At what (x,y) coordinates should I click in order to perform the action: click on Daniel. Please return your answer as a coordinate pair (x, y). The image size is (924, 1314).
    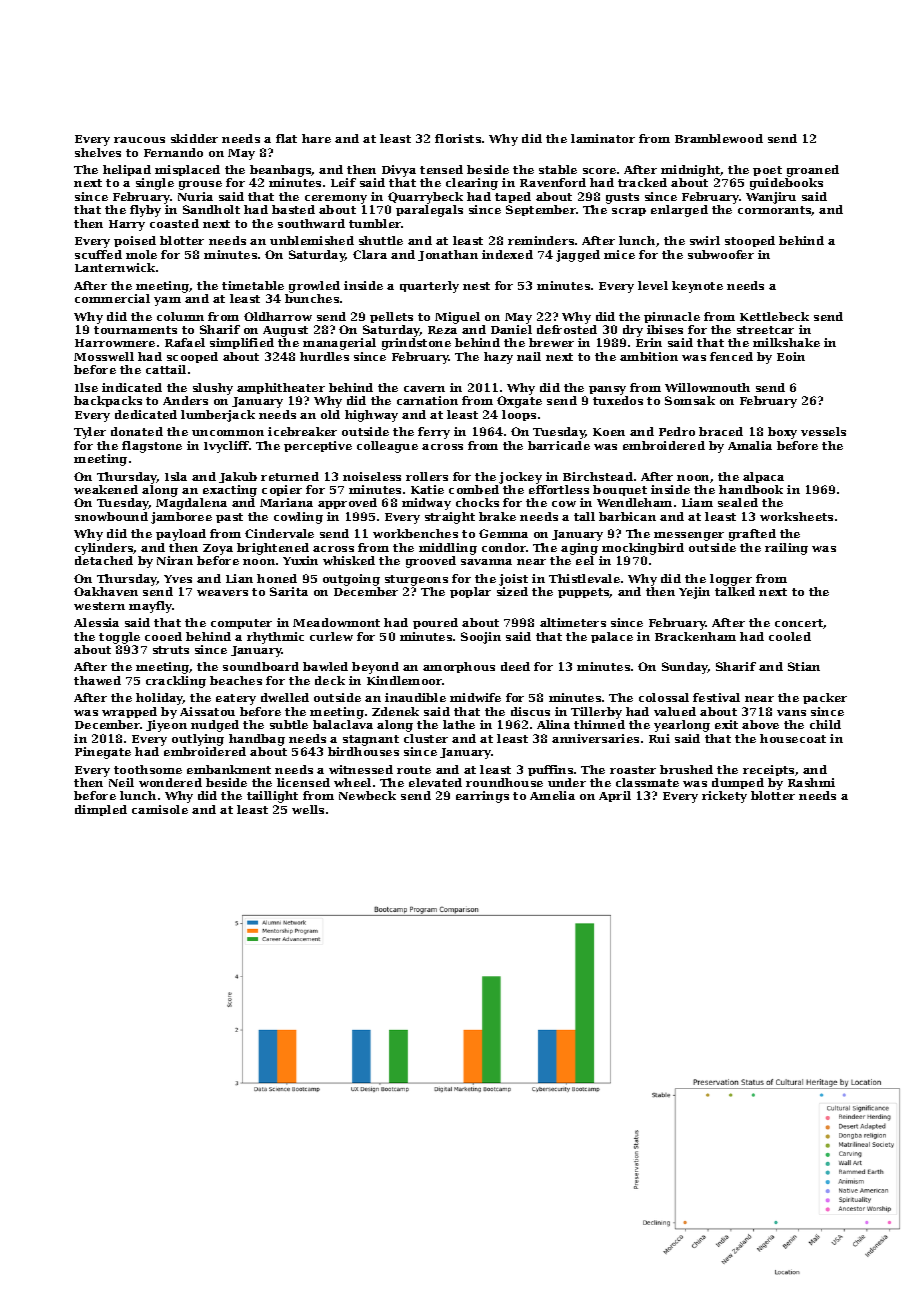
    Looking at the image, I should click on (511, 329).
